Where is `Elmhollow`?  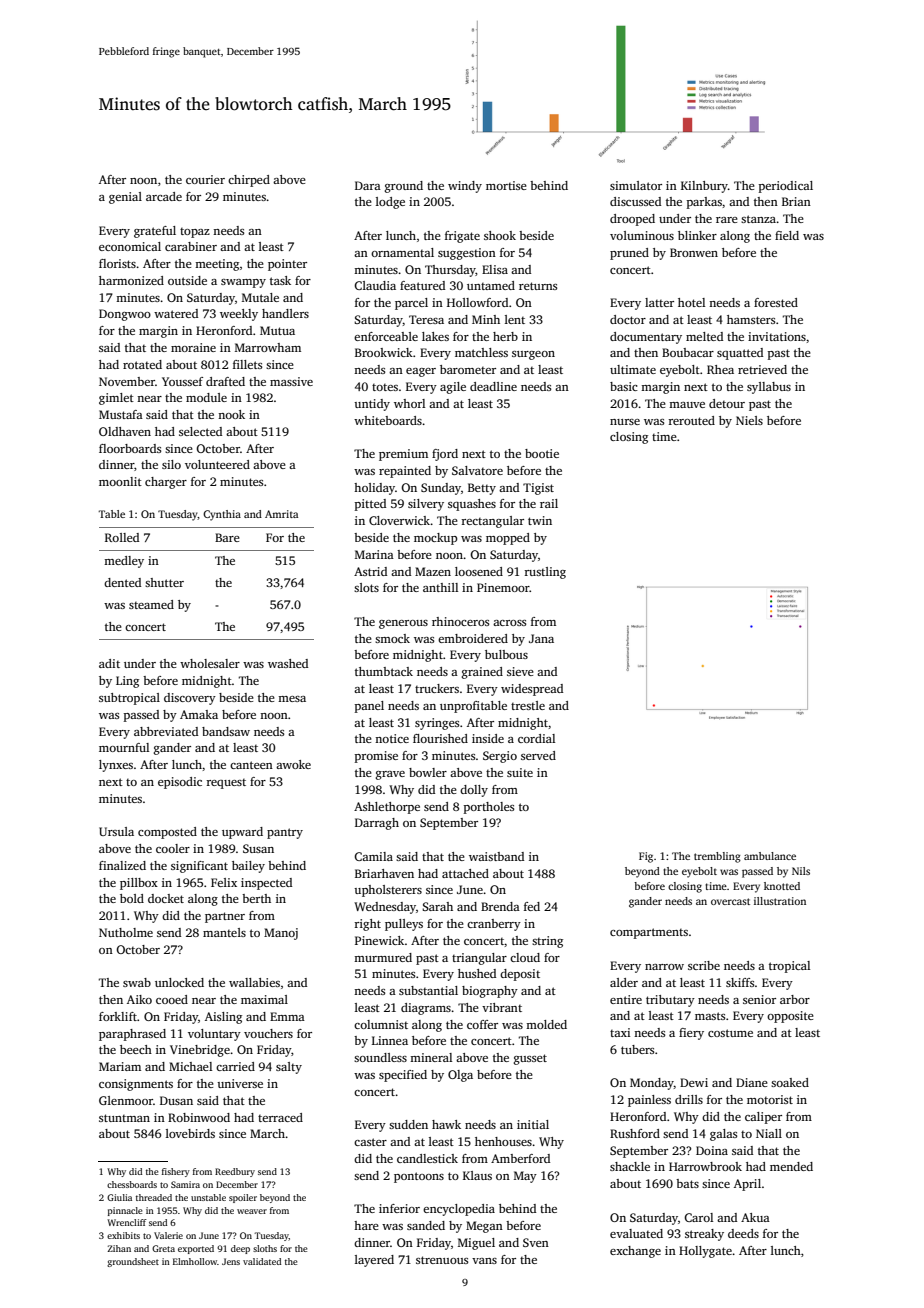
Elmhollow is located at coordinates (195, 1261).
